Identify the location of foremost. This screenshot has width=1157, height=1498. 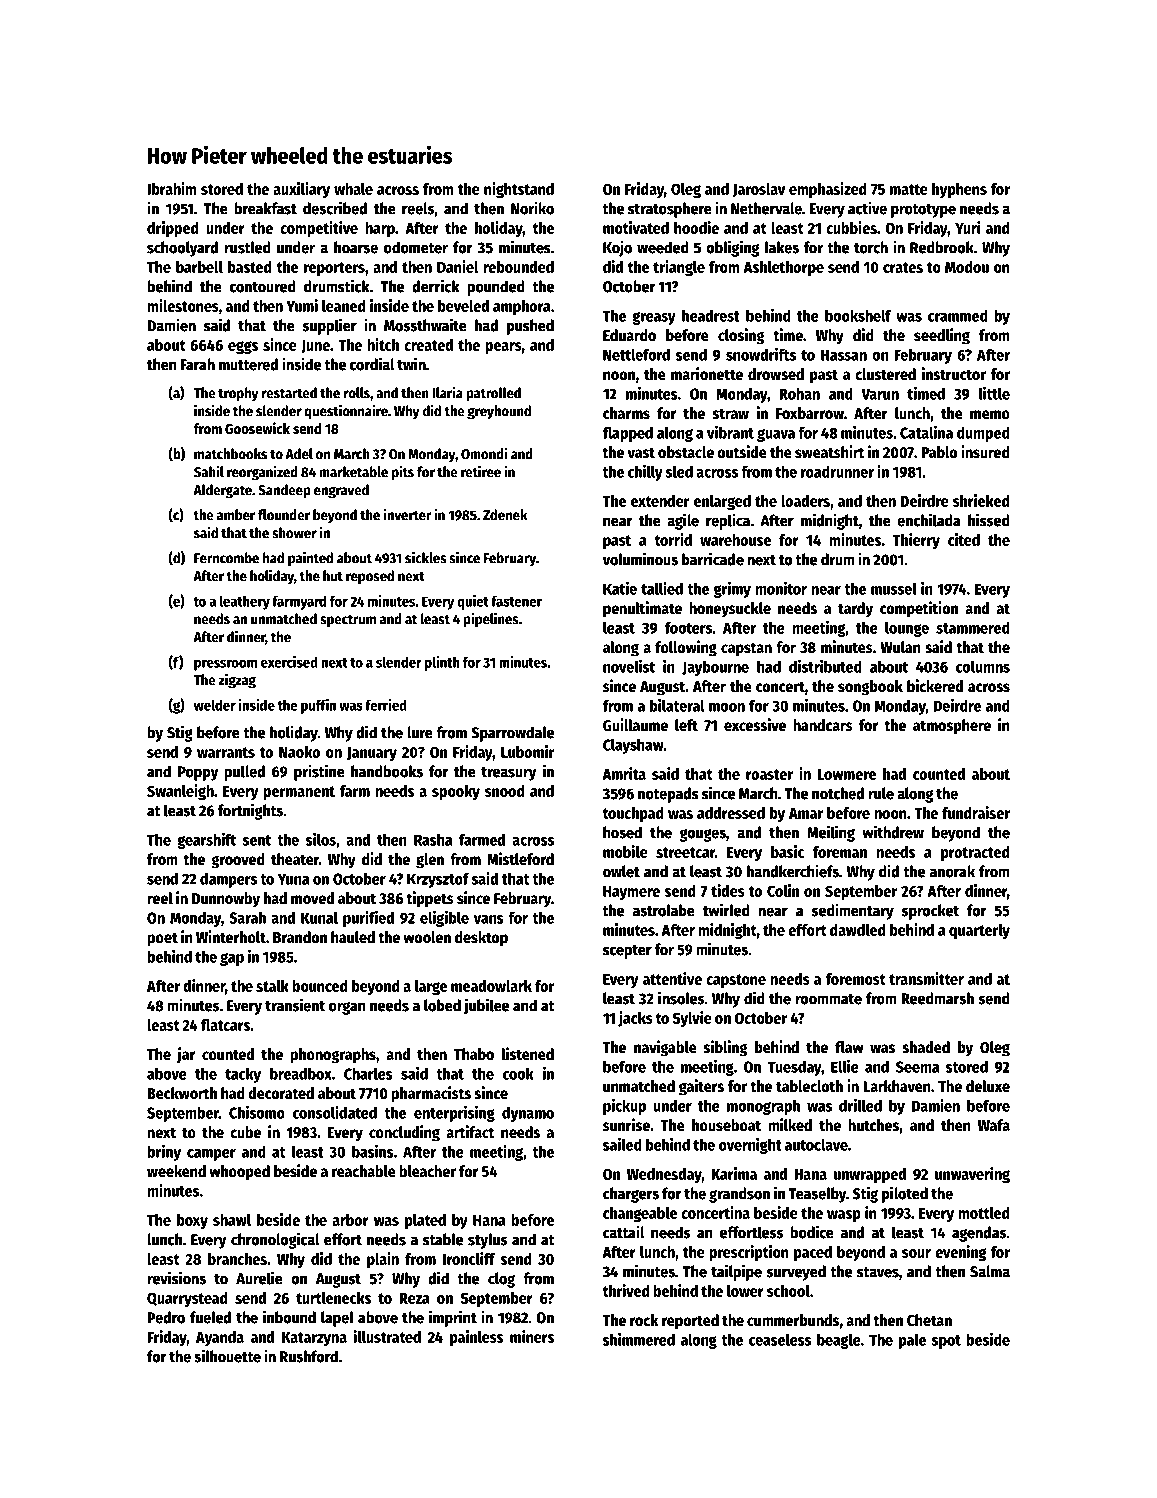
(855, 979).
